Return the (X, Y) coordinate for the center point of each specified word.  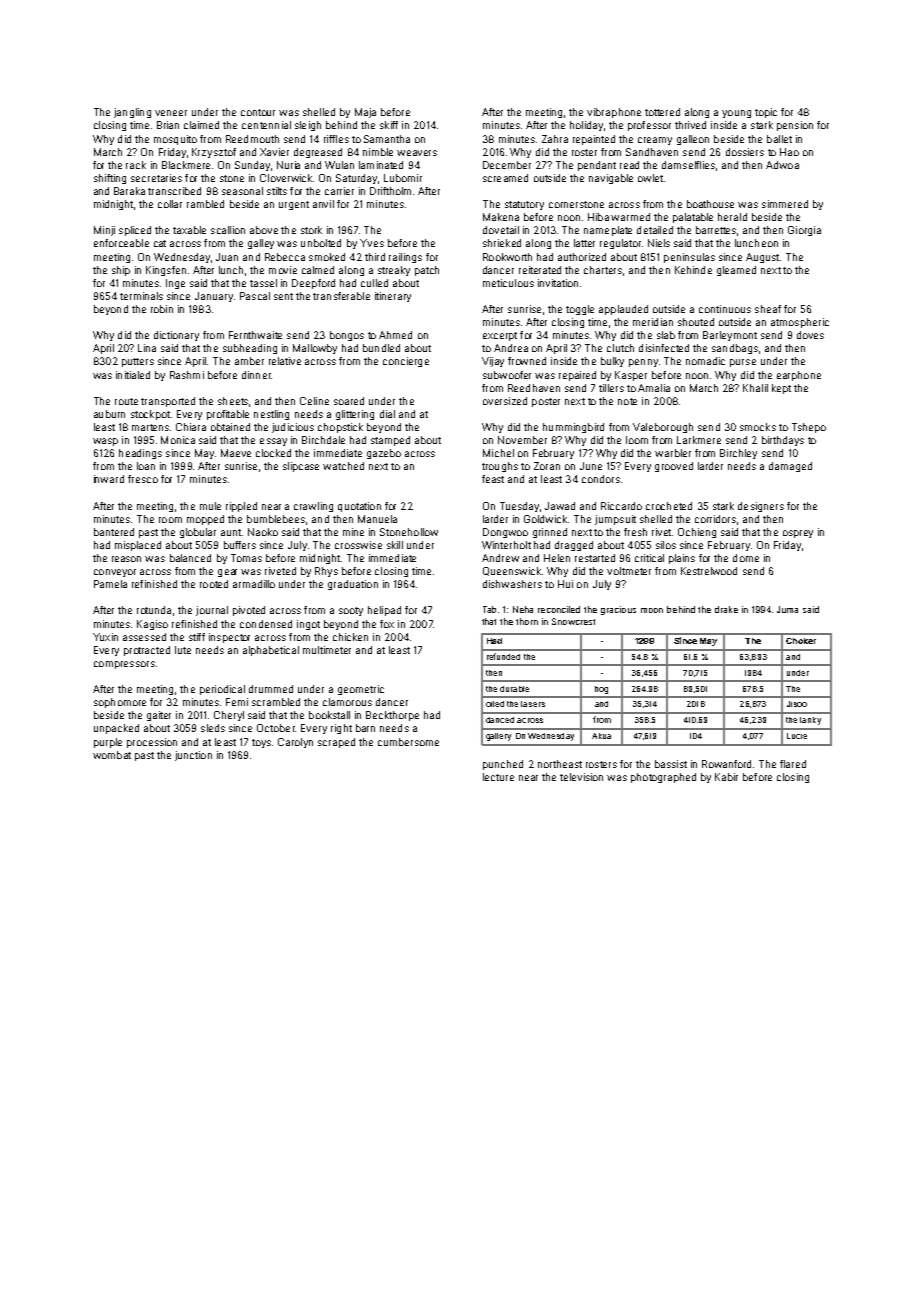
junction (193, 756)
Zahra (555, 139)
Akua (601, 736)
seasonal (242, 191)
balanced (190, 558)
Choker (801, 641)
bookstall (329, 715)
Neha (523, 609)
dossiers (745, 152)
